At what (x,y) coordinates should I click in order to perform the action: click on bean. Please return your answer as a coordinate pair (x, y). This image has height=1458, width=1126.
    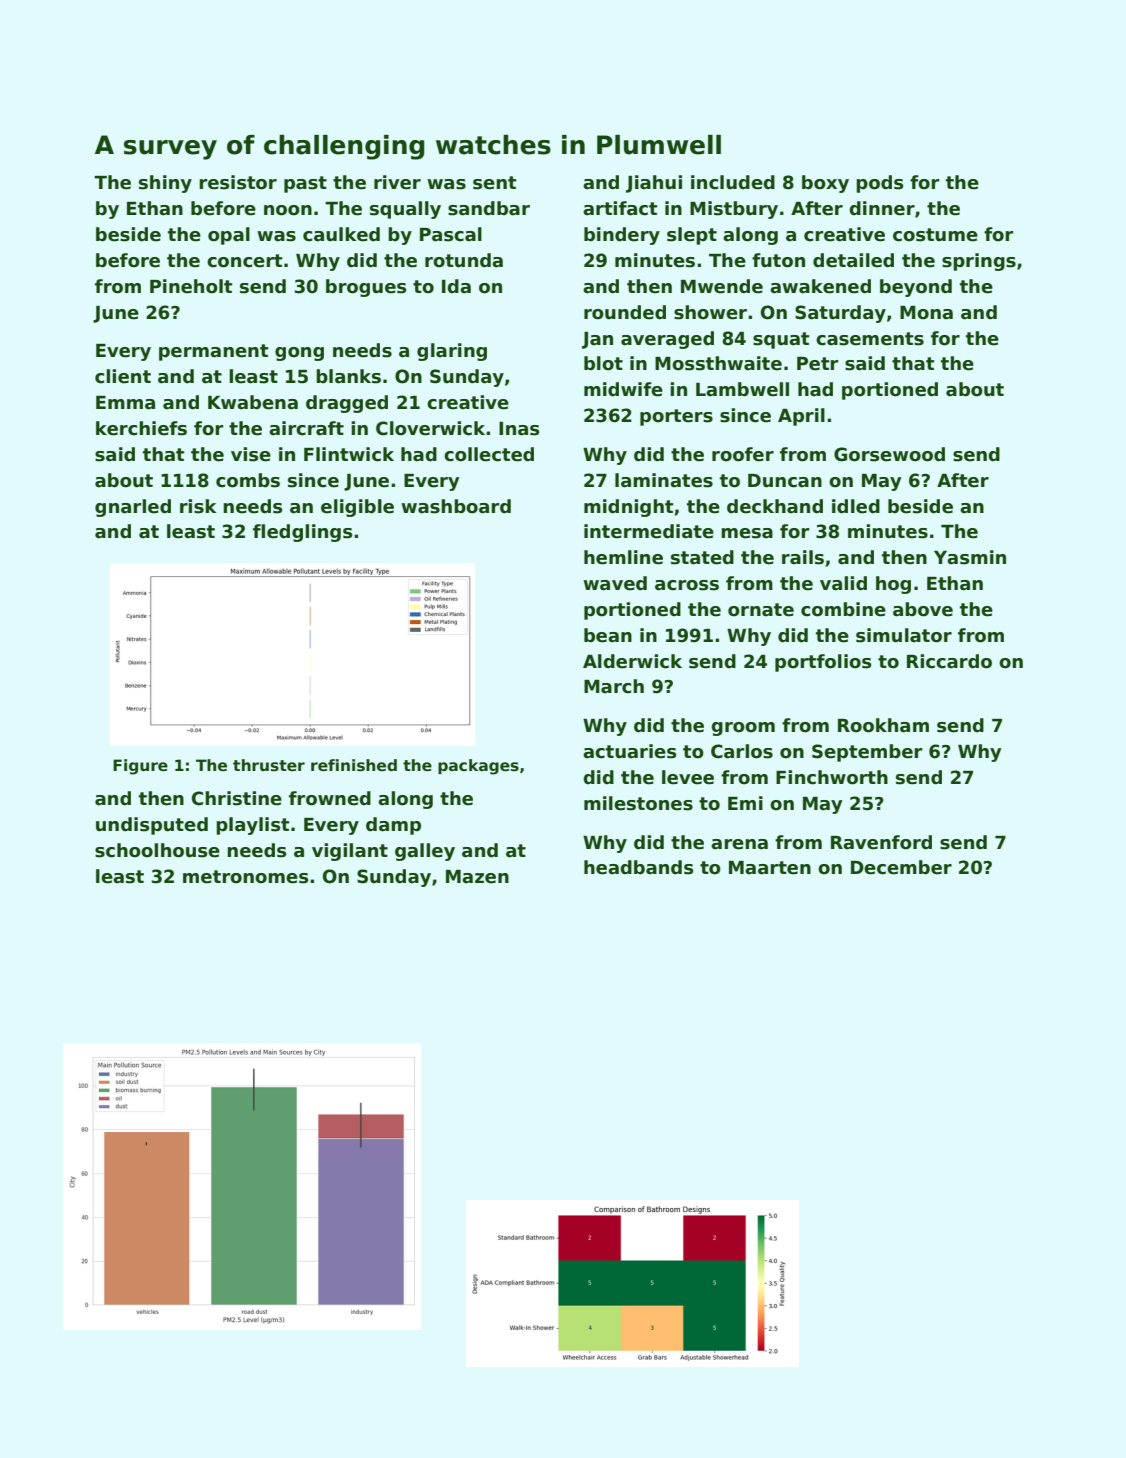
    Looking at the image, I should click on (608, 635).
